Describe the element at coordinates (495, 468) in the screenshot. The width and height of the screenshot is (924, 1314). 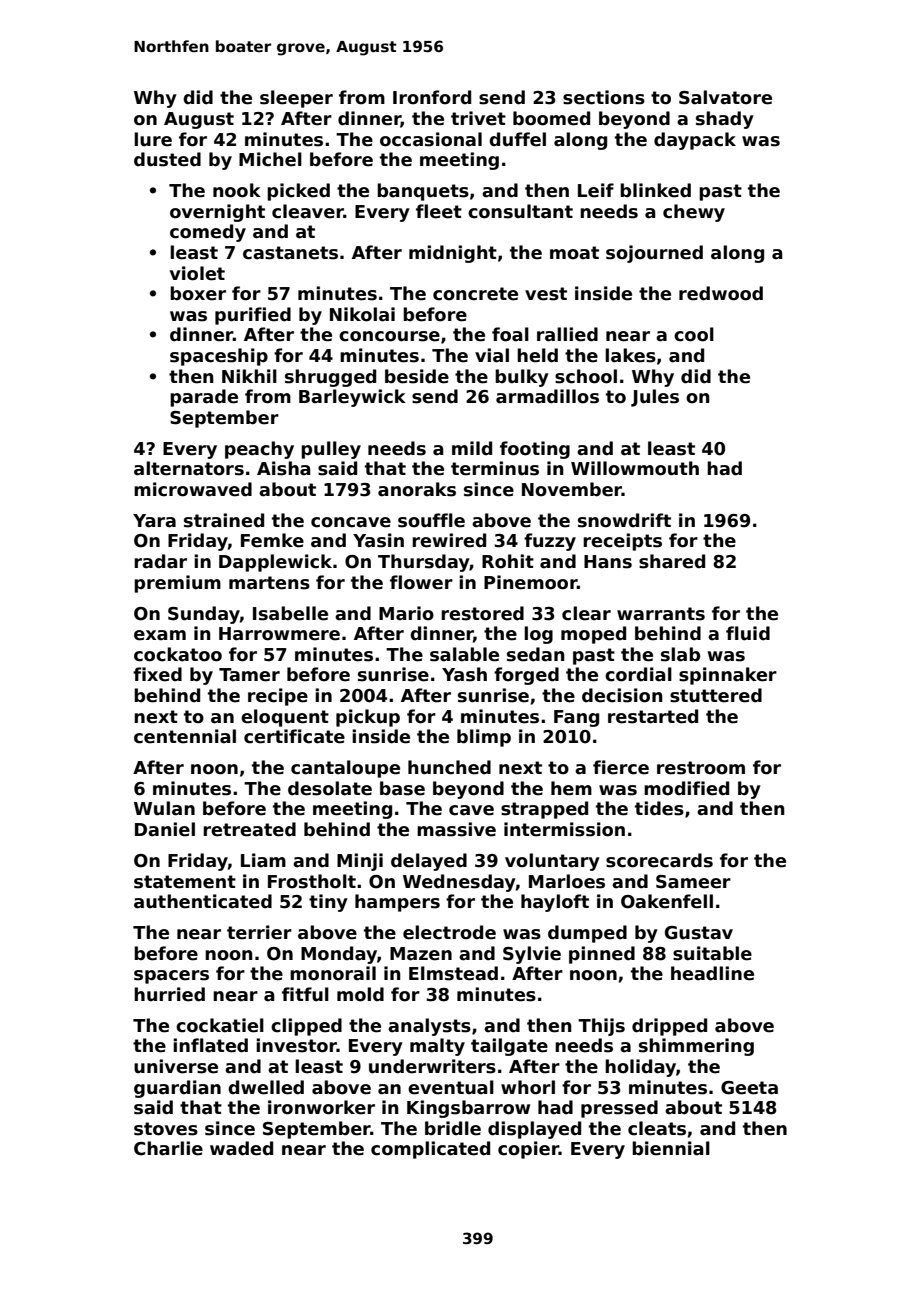
I see `terminus` at that location.
